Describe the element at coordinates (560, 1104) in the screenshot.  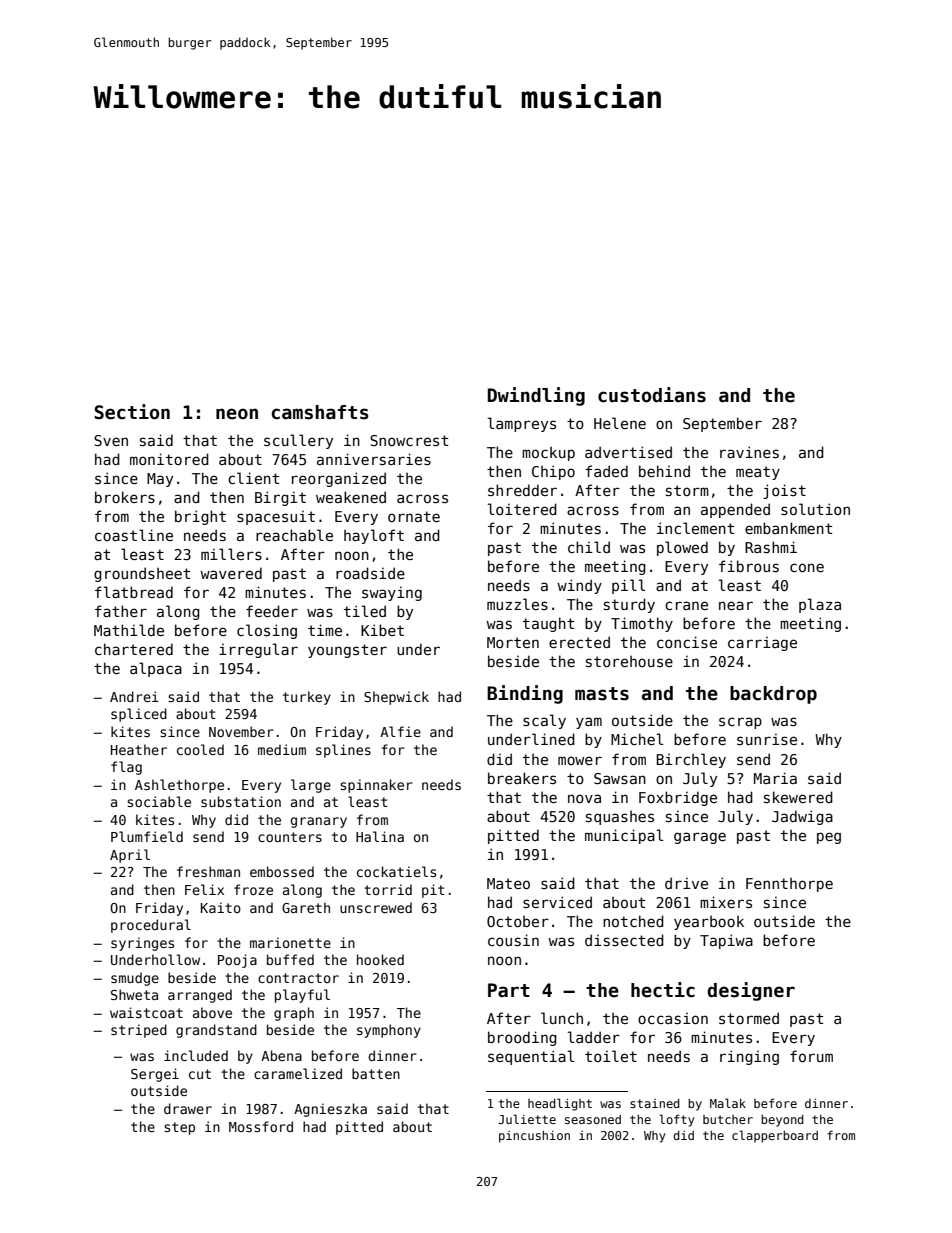
I see `headlight` at that location.
